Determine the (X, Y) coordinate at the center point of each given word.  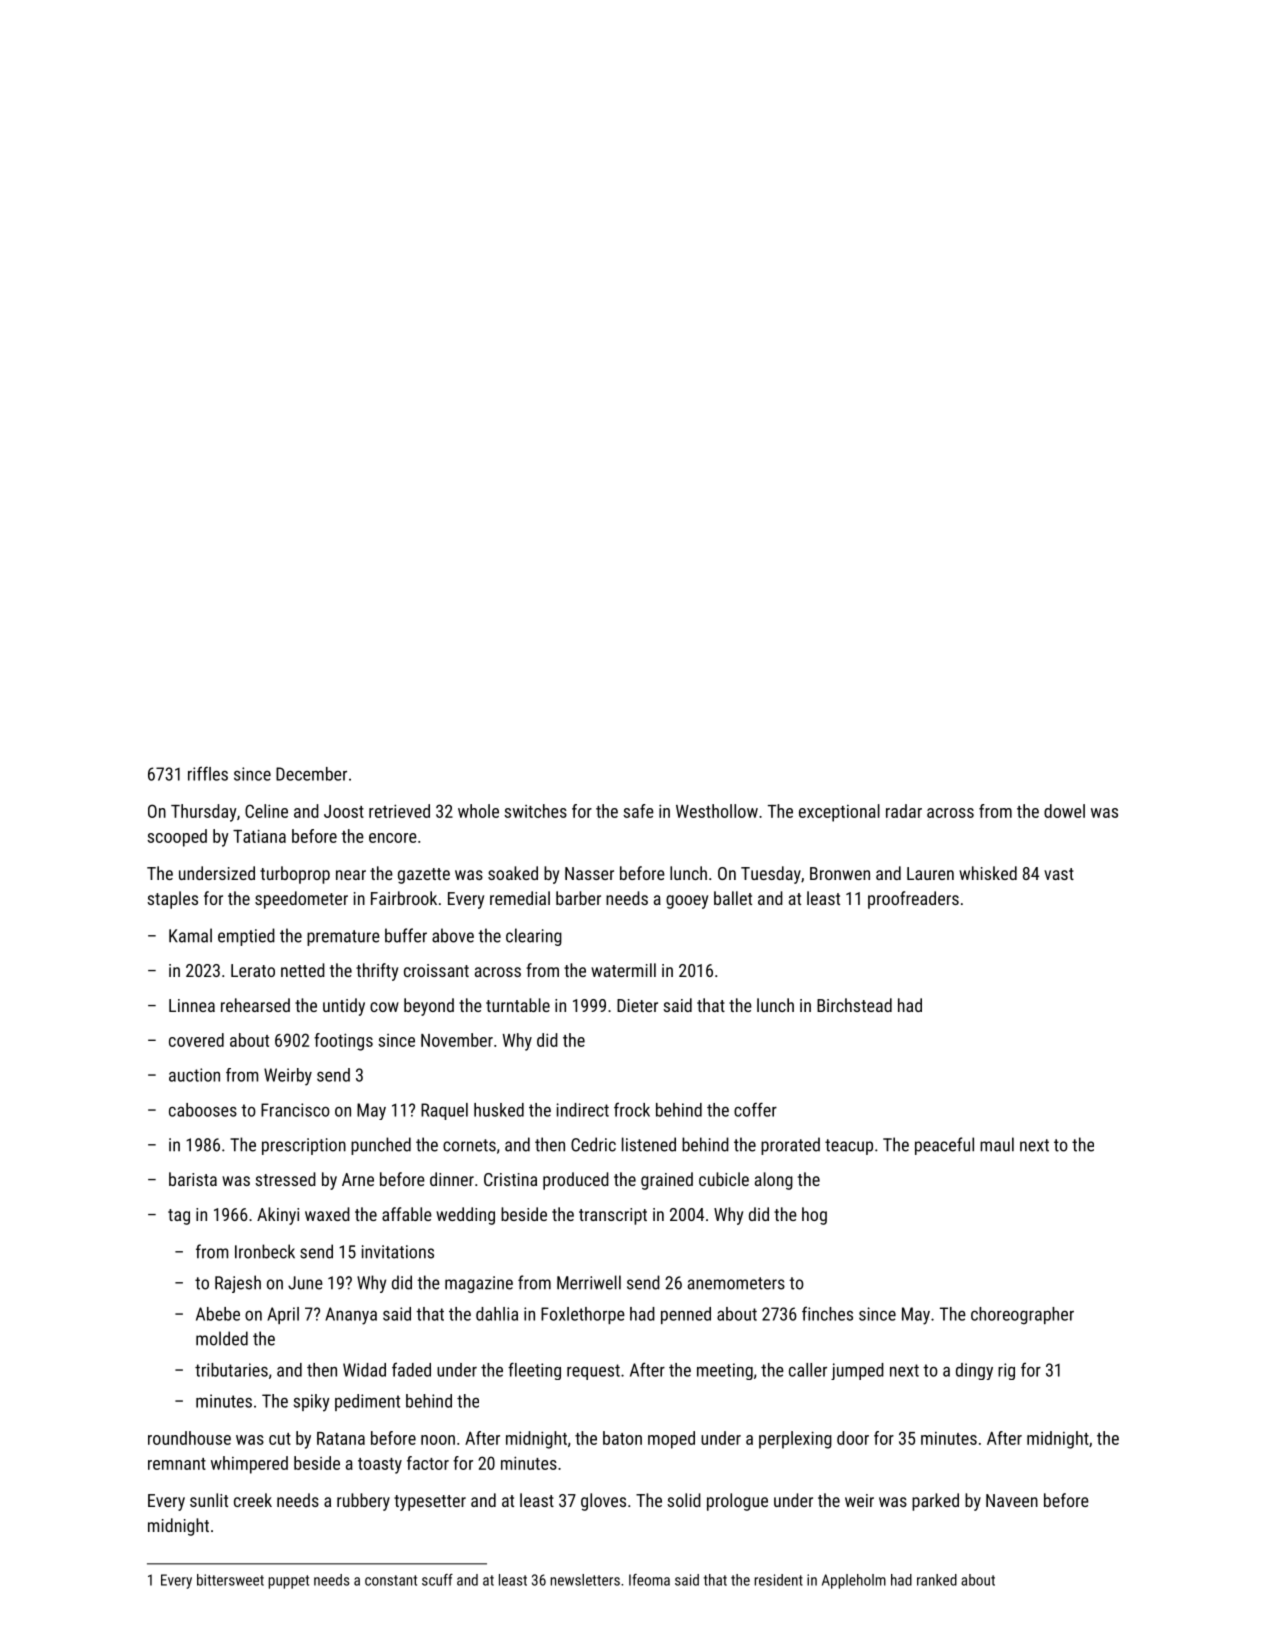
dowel (1064, 811)
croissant (436, 970)
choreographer (1022, 1315)
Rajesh (238, 1284)
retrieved (399, 811)
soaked (513, 873)
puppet (288, 1582)
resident (778, 1580)
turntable (518, 1005)
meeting (725, 1371)
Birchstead (854, 1005)
